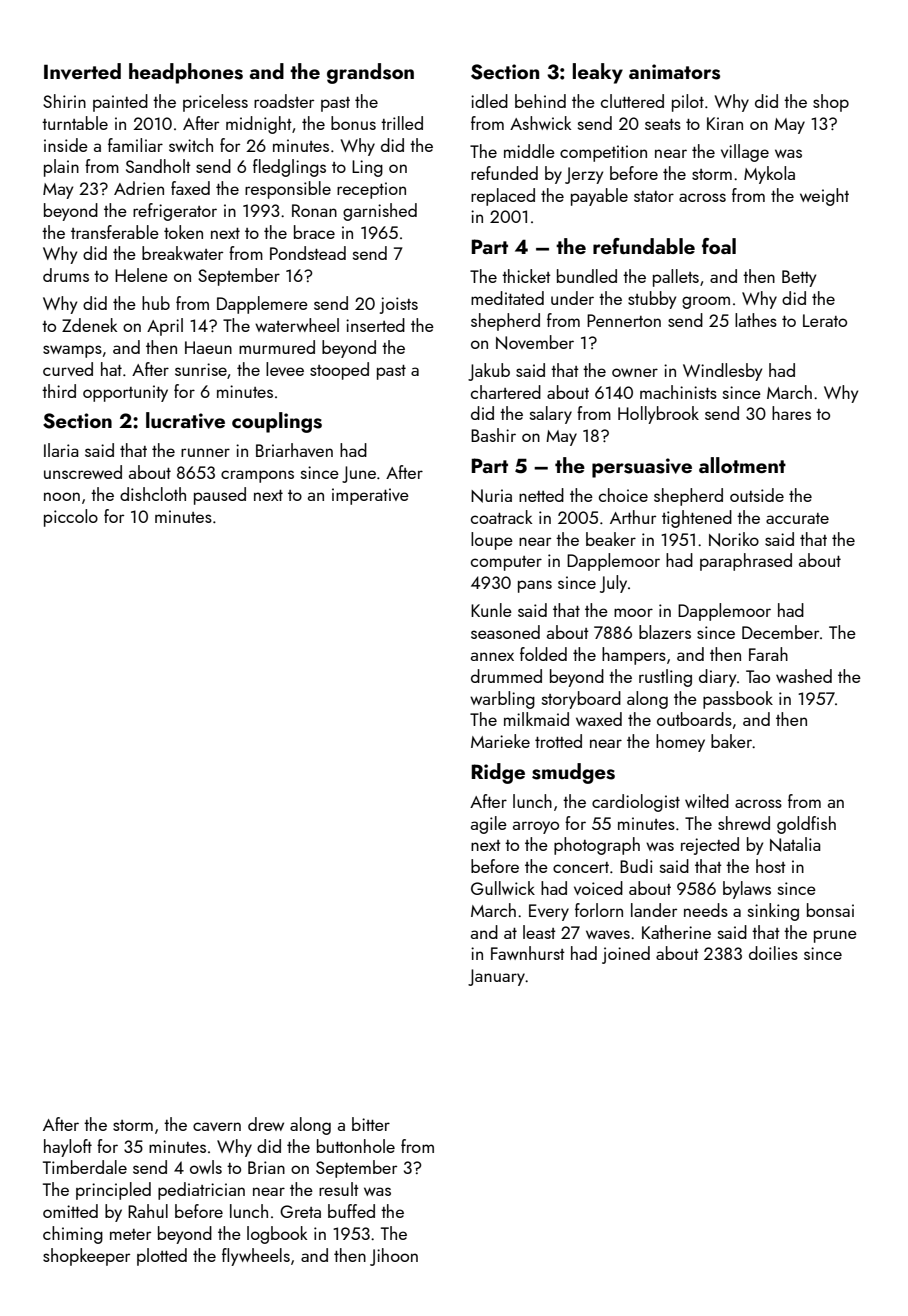 This screenshot has height=1316, width=908. I want to click on washed, so click(804, 676).
